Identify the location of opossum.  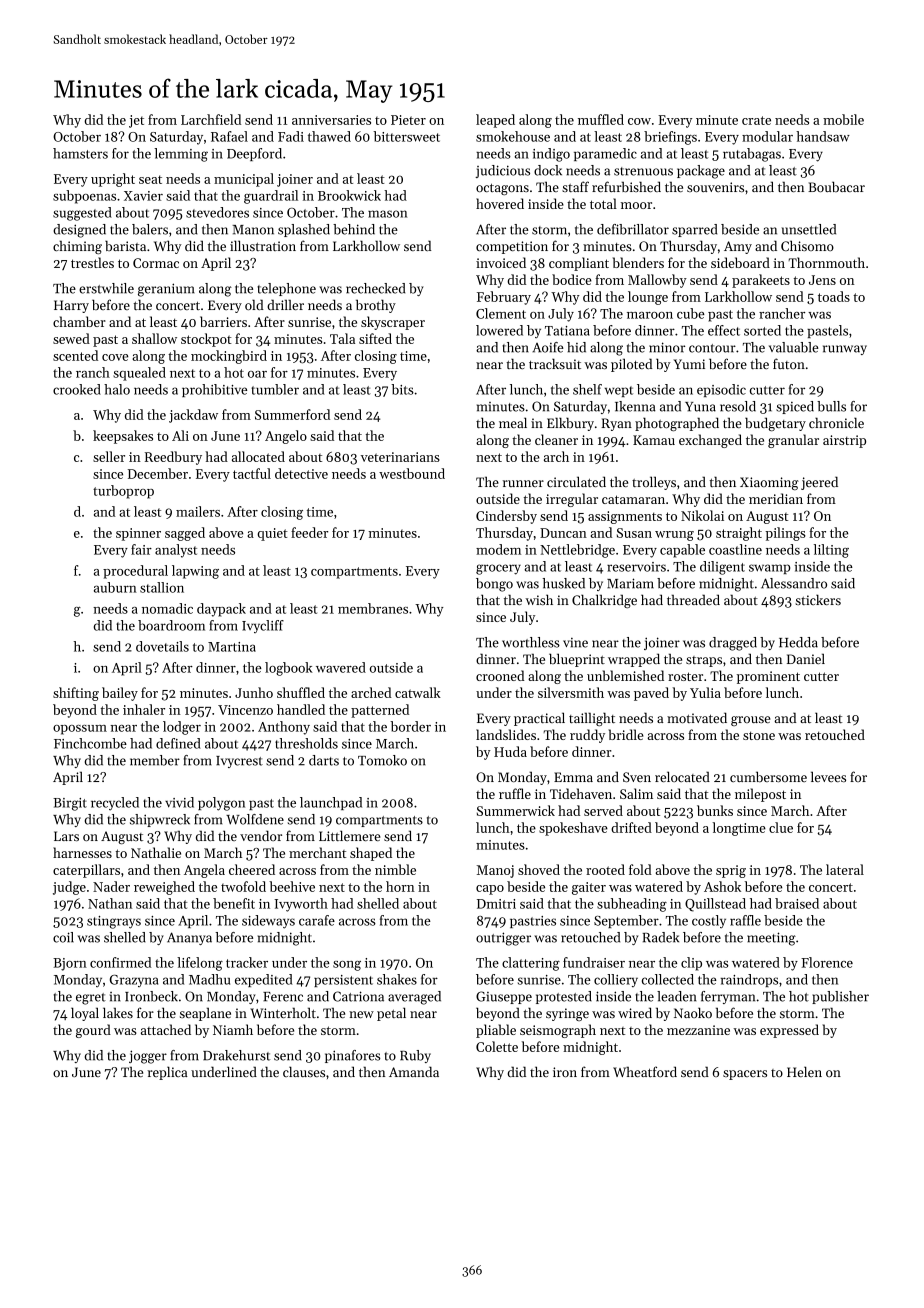
(80, 730).
